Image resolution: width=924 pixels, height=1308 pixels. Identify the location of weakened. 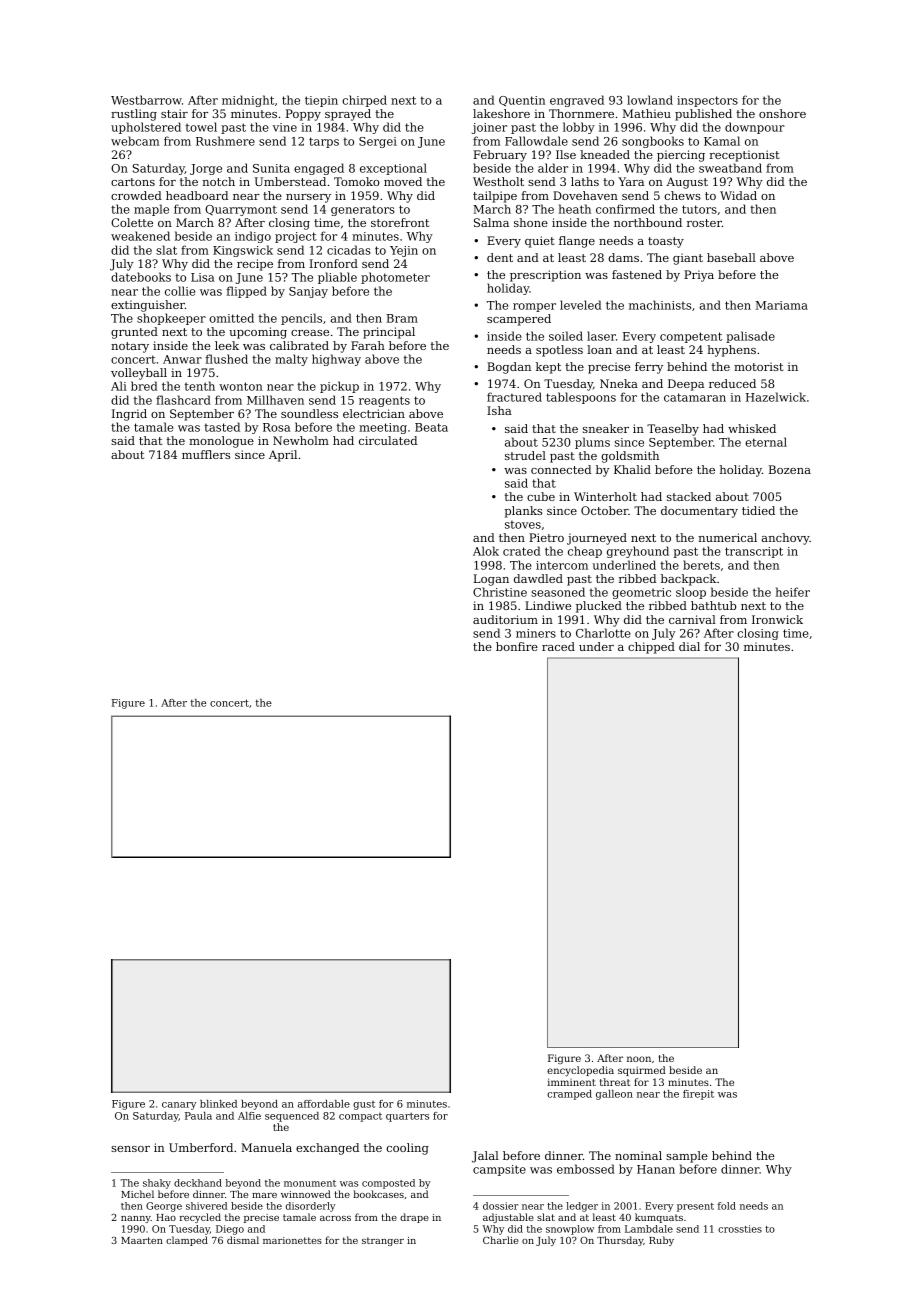
(140, 236).
